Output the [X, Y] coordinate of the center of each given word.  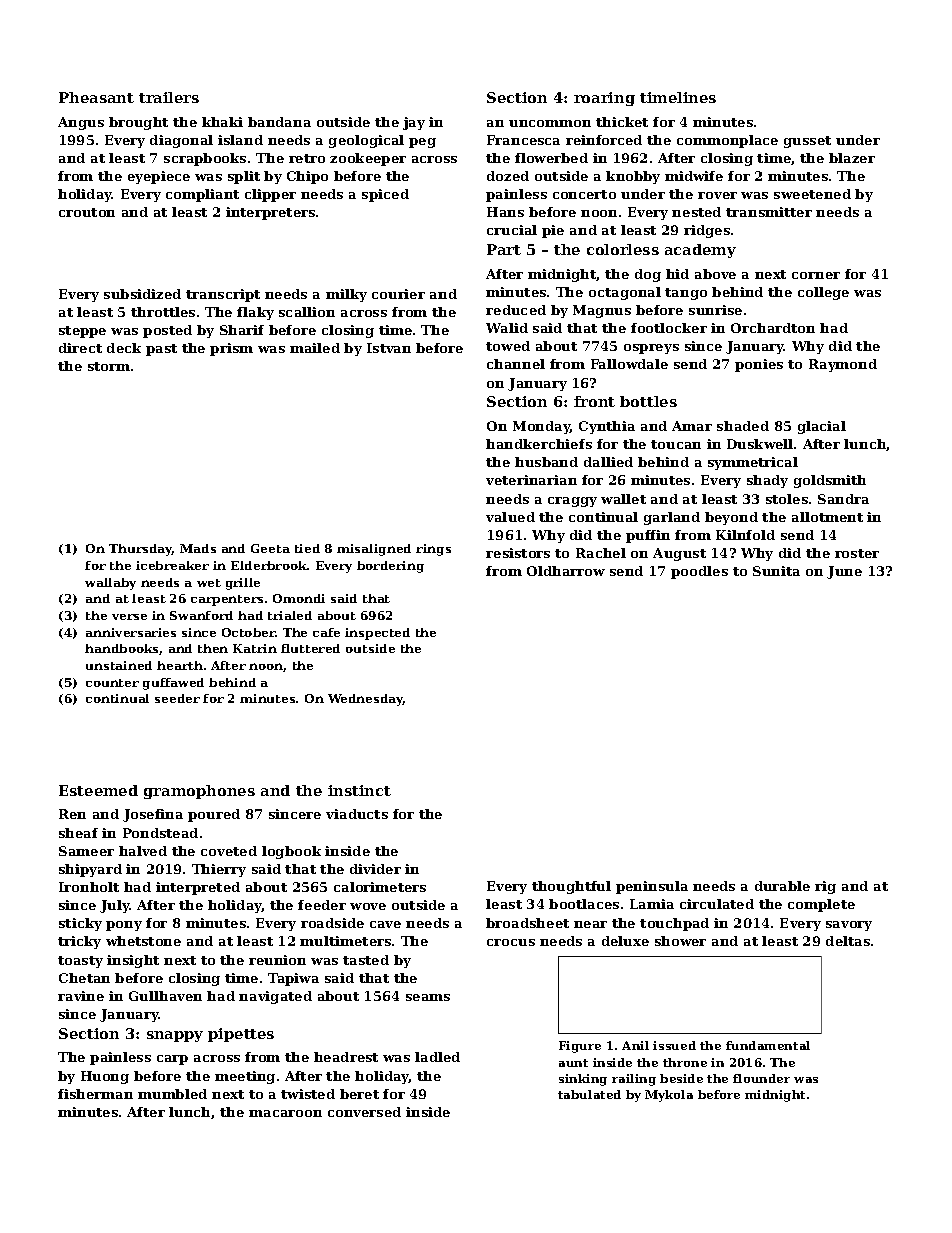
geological [366, 141]
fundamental [768, 1045]
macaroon [285, 1113]
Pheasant [96, 97]
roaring [604, 99]
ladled [437, 1057]
